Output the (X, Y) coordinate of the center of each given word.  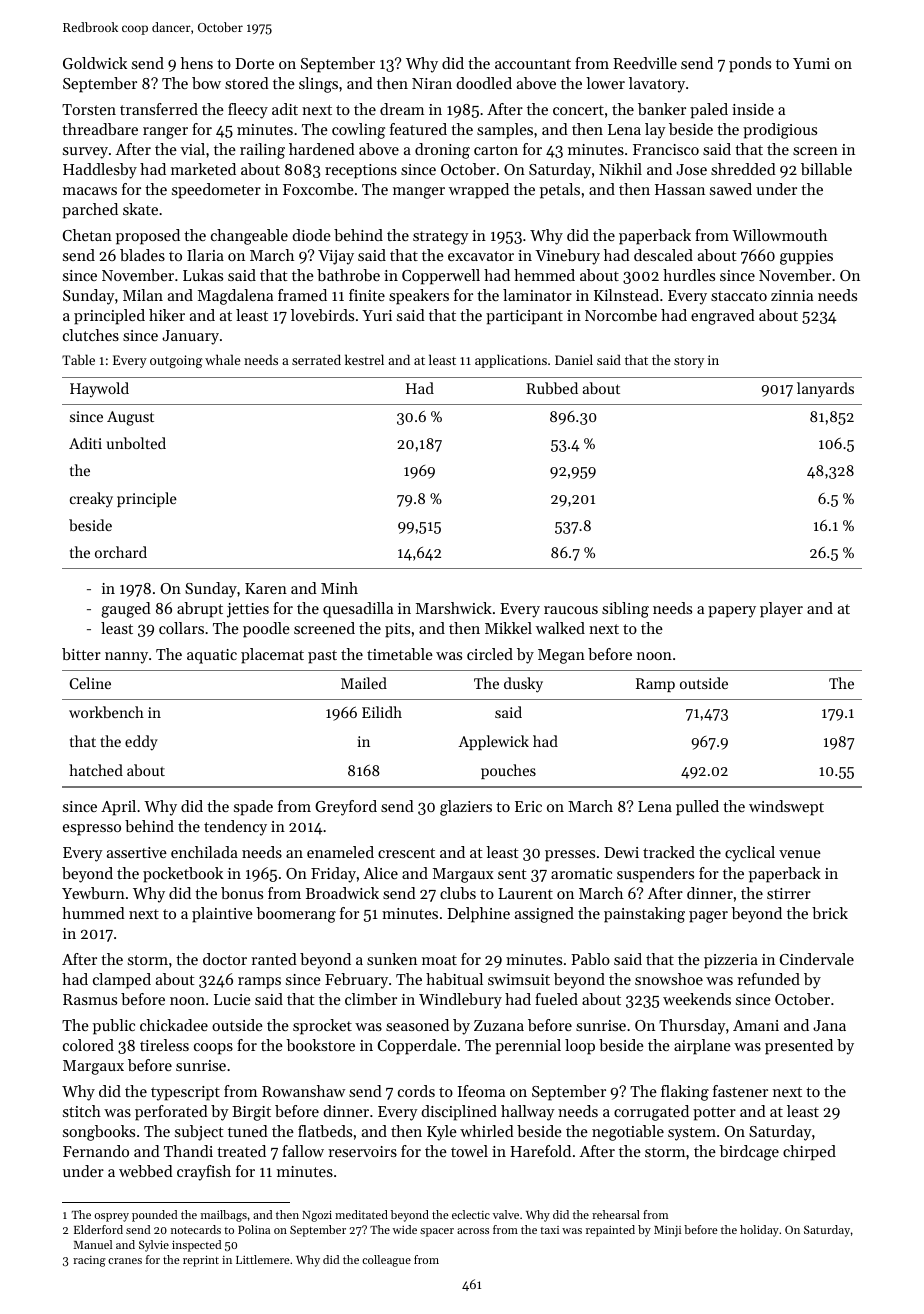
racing (89, 1261)
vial (192, 149)
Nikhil (620, 169)
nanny (126, 658)
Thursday (692, 1027)
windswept (786, 808)
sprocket (322, 1027)
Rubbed (552, 388)
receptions (361, 171)
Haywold (99, 389)
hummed (93, 913)
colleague (386, 1261)
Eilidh (382, 712)
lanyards (825, 390)
